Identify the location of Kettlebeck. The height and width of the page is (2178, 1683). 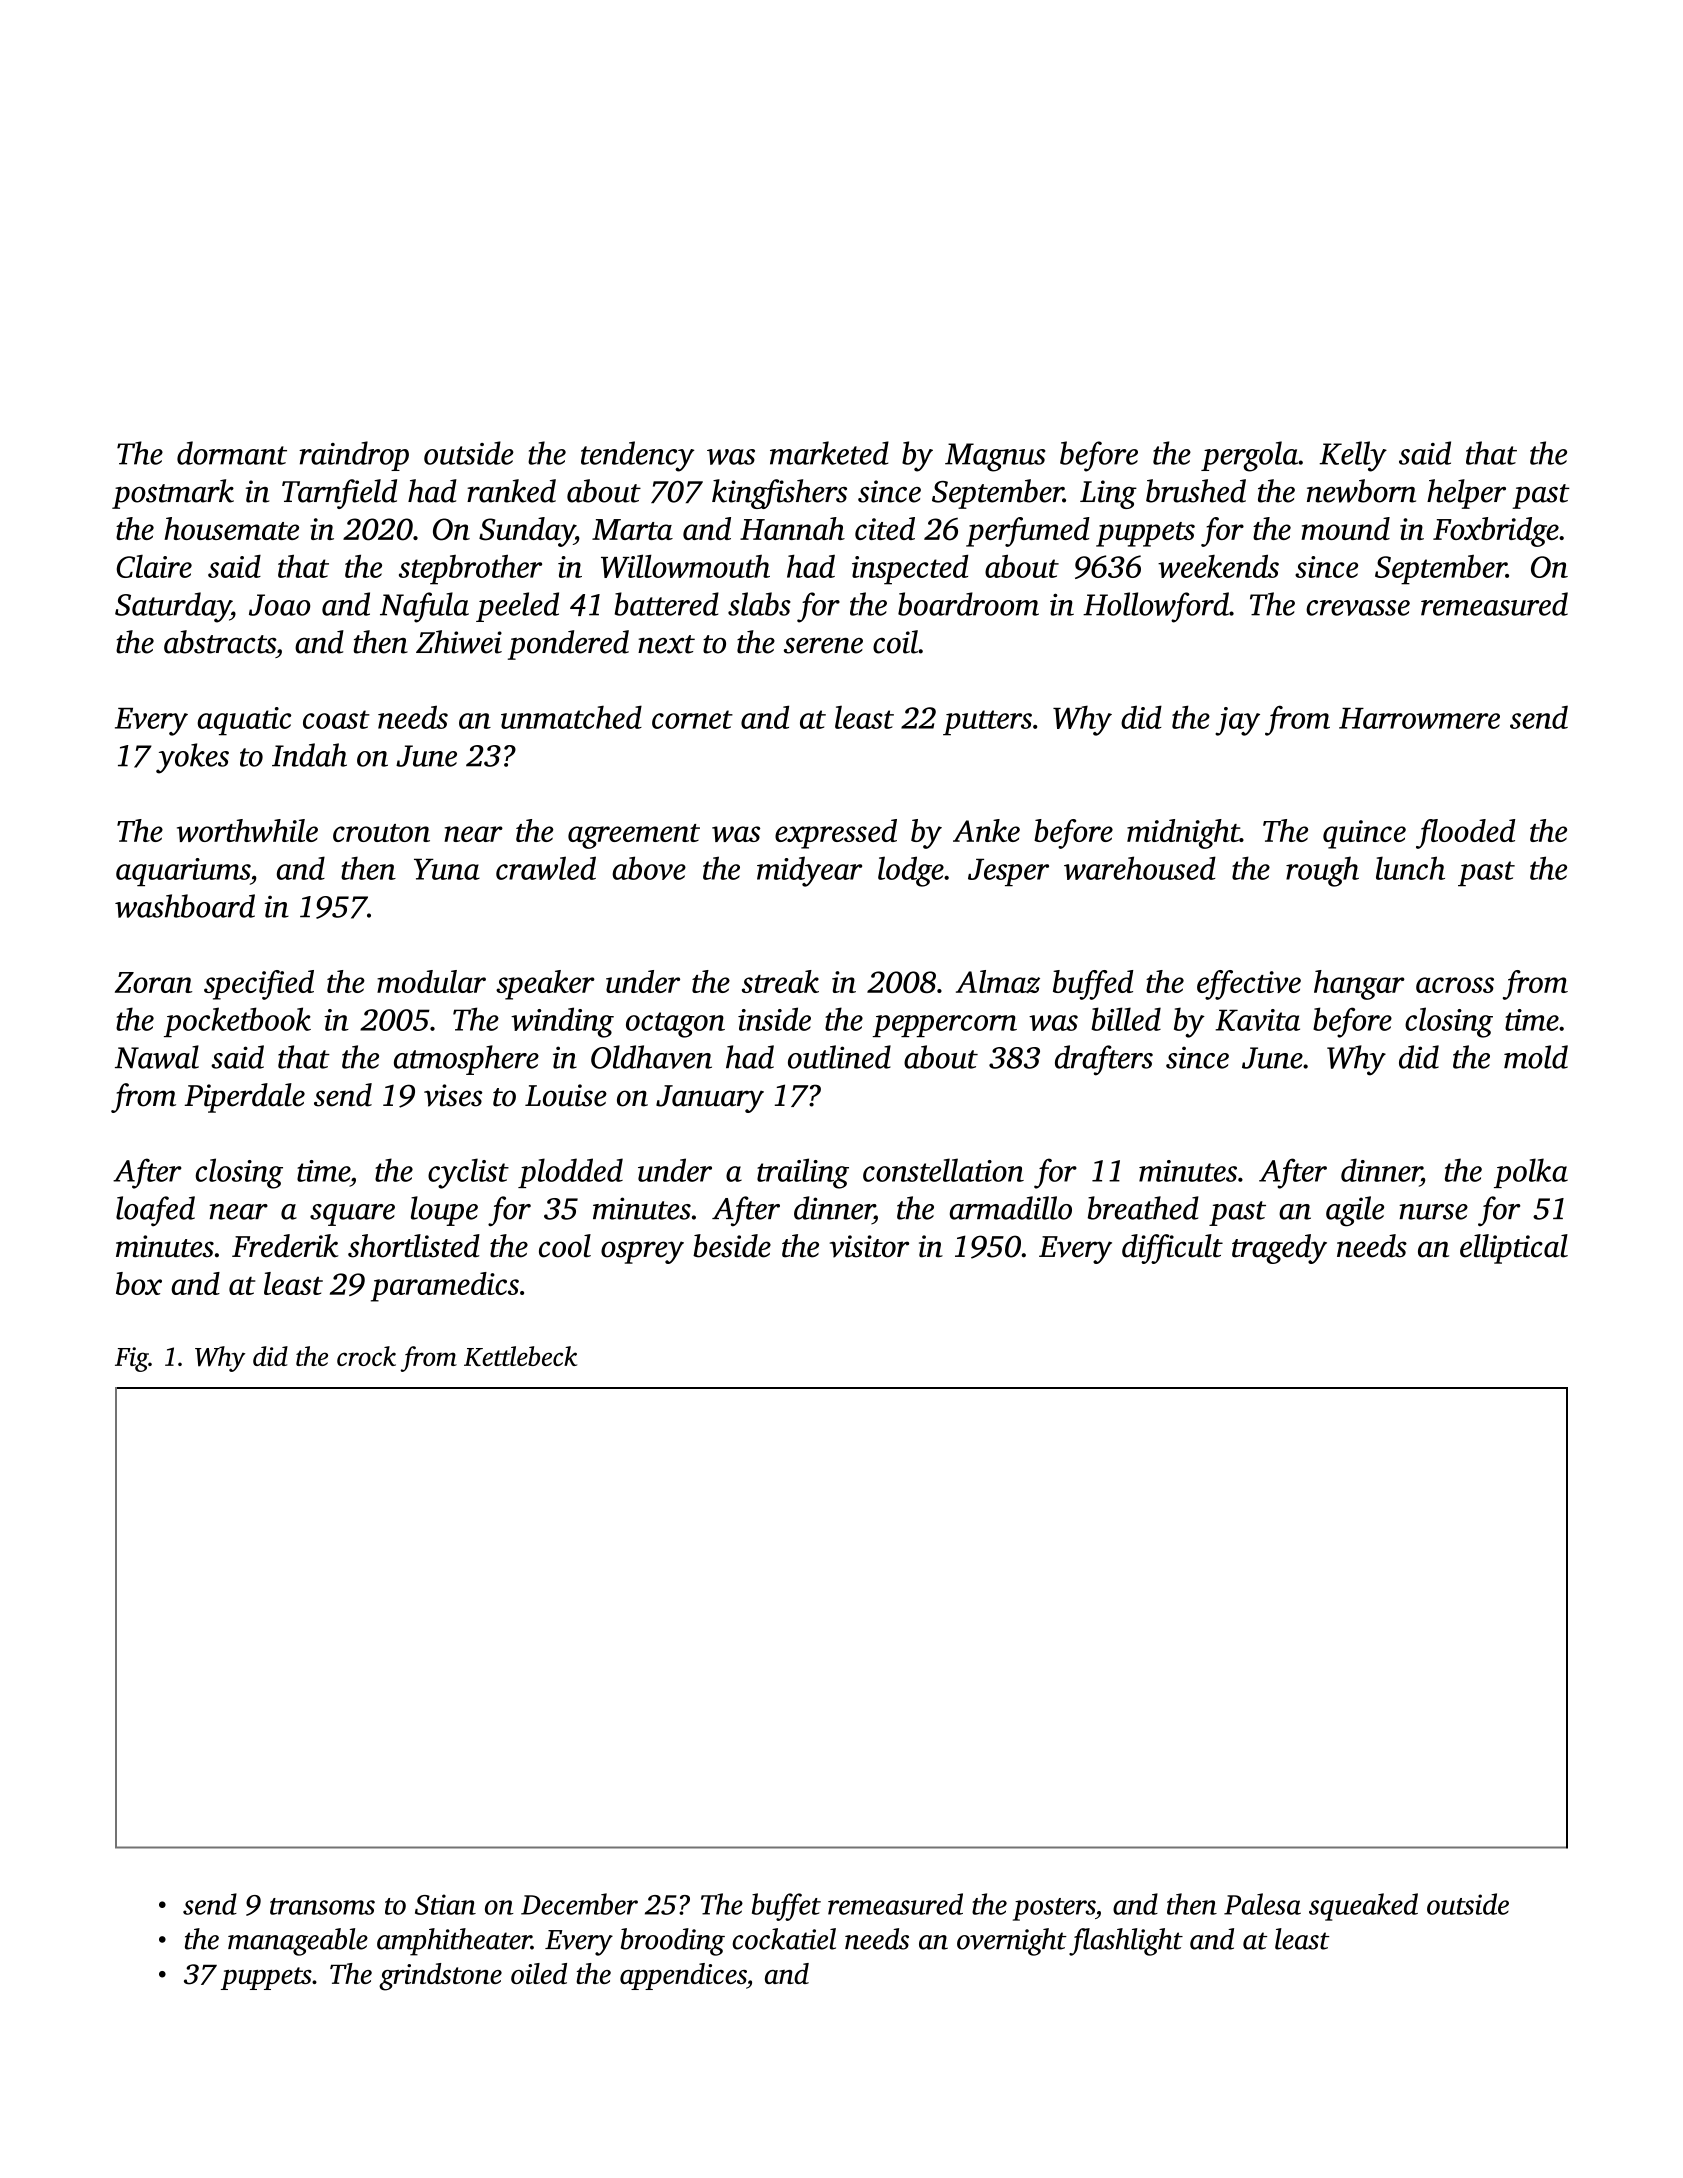
(520, 1356).
